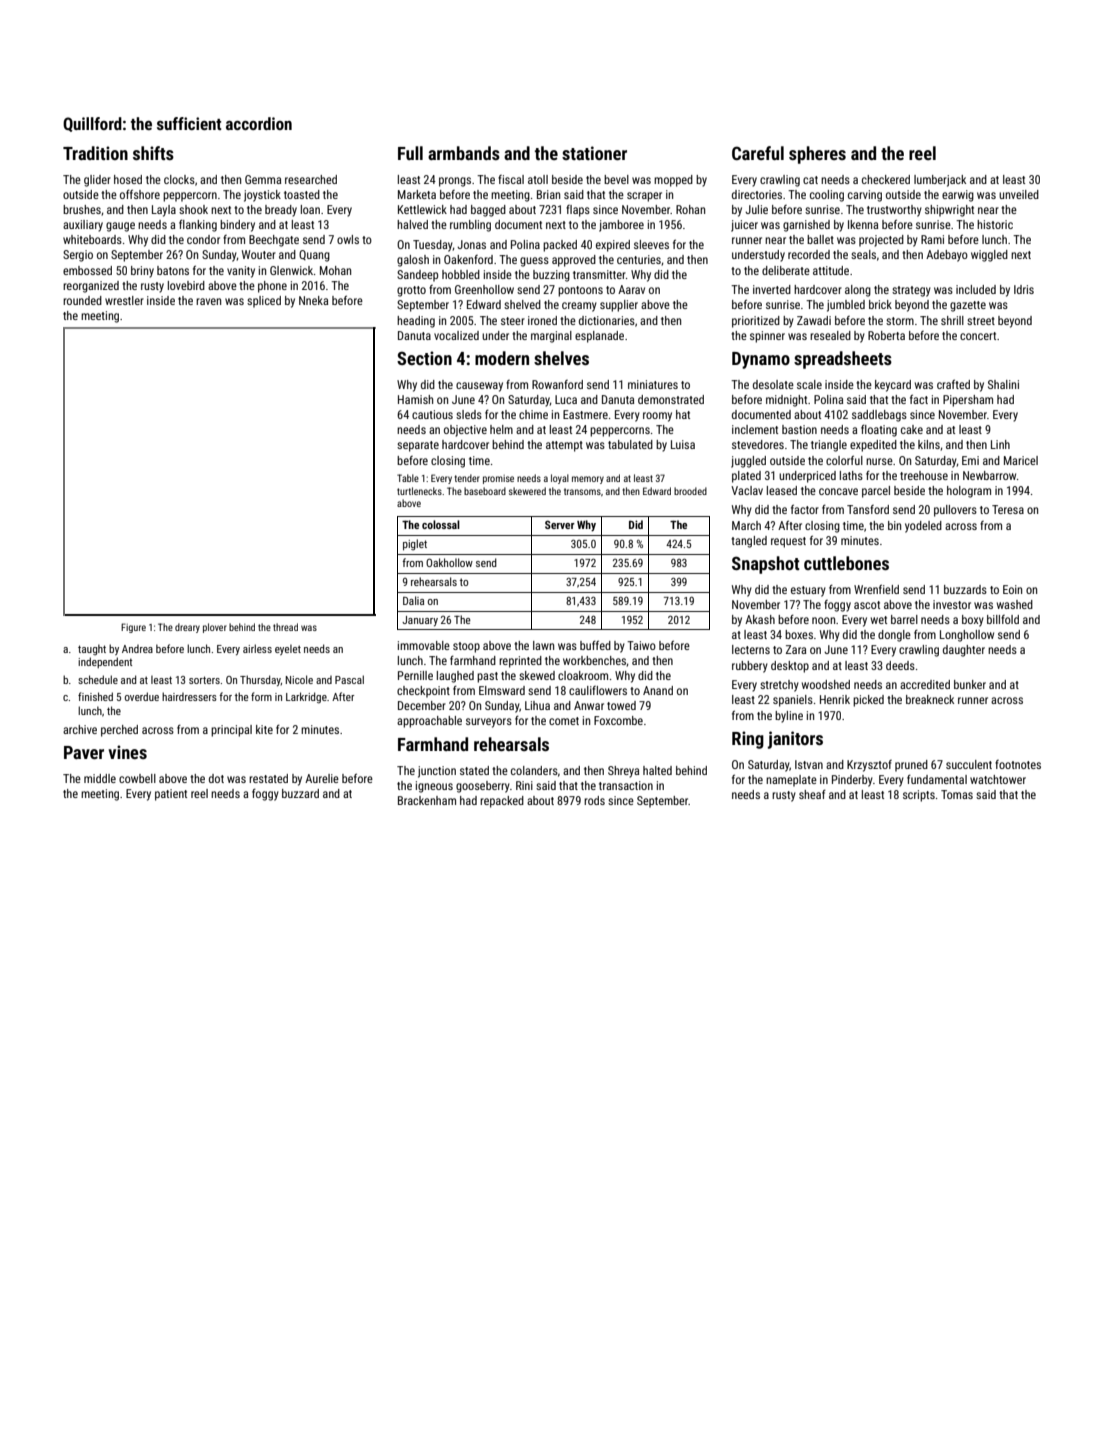  Describe the element at coordinates (410, 153) in the screenshot. I see `Full` at that location.
